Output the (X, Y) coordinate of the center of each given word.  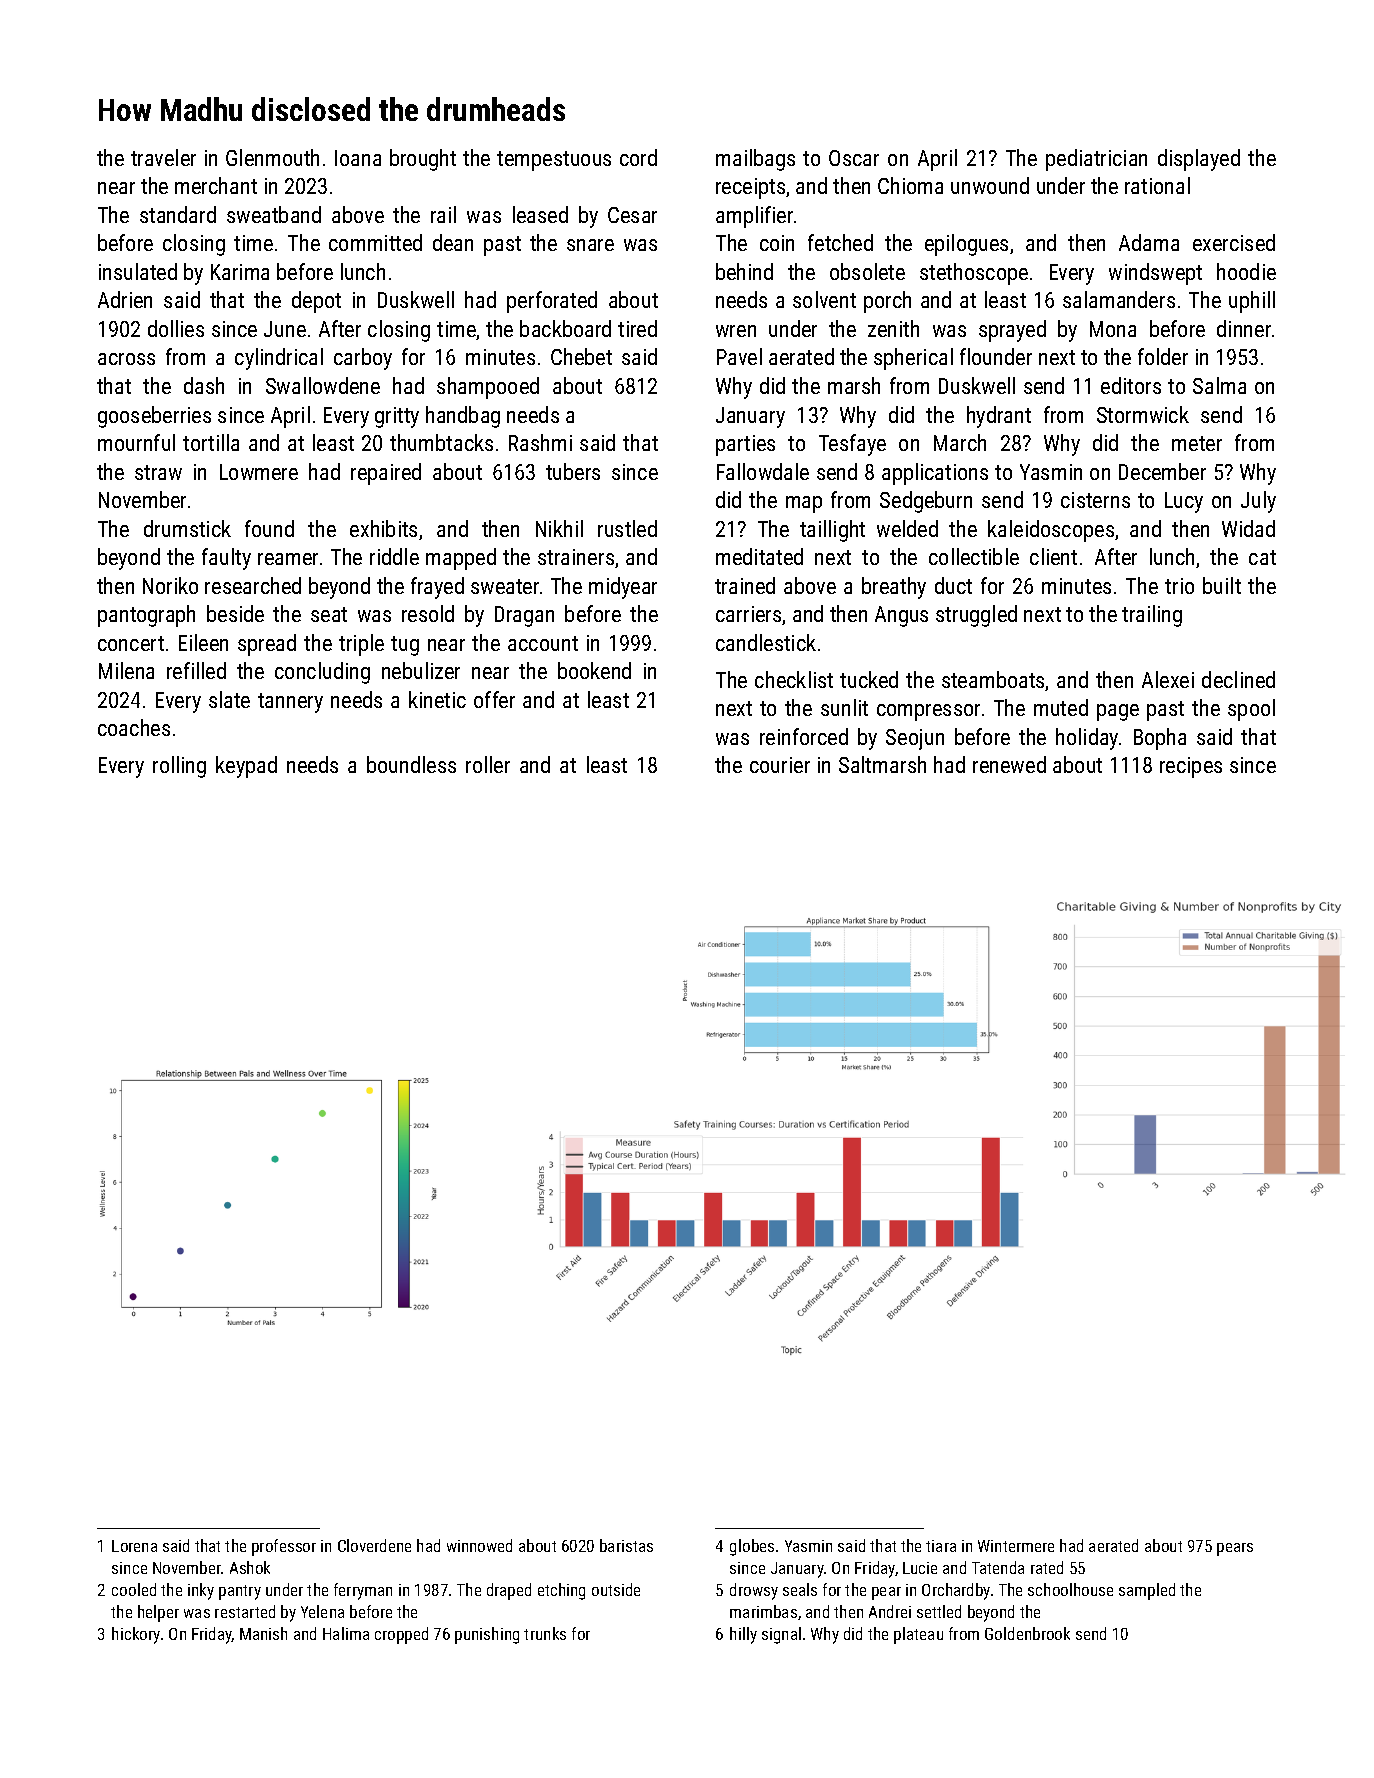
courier (780, 765)
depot (316, 302)
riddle (394, 556)
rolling (179, 767)
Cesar (632, 215)
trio (1179, 586)
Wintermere (1016, 1546)
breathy (894, 588)
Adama (1149, 242)
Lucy (1184, 502)
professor (284, 1547)
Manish (263, 1633)
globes (752, 1547)
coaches (134, 727)
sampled (1147, 1591)
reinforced (804, 736)
